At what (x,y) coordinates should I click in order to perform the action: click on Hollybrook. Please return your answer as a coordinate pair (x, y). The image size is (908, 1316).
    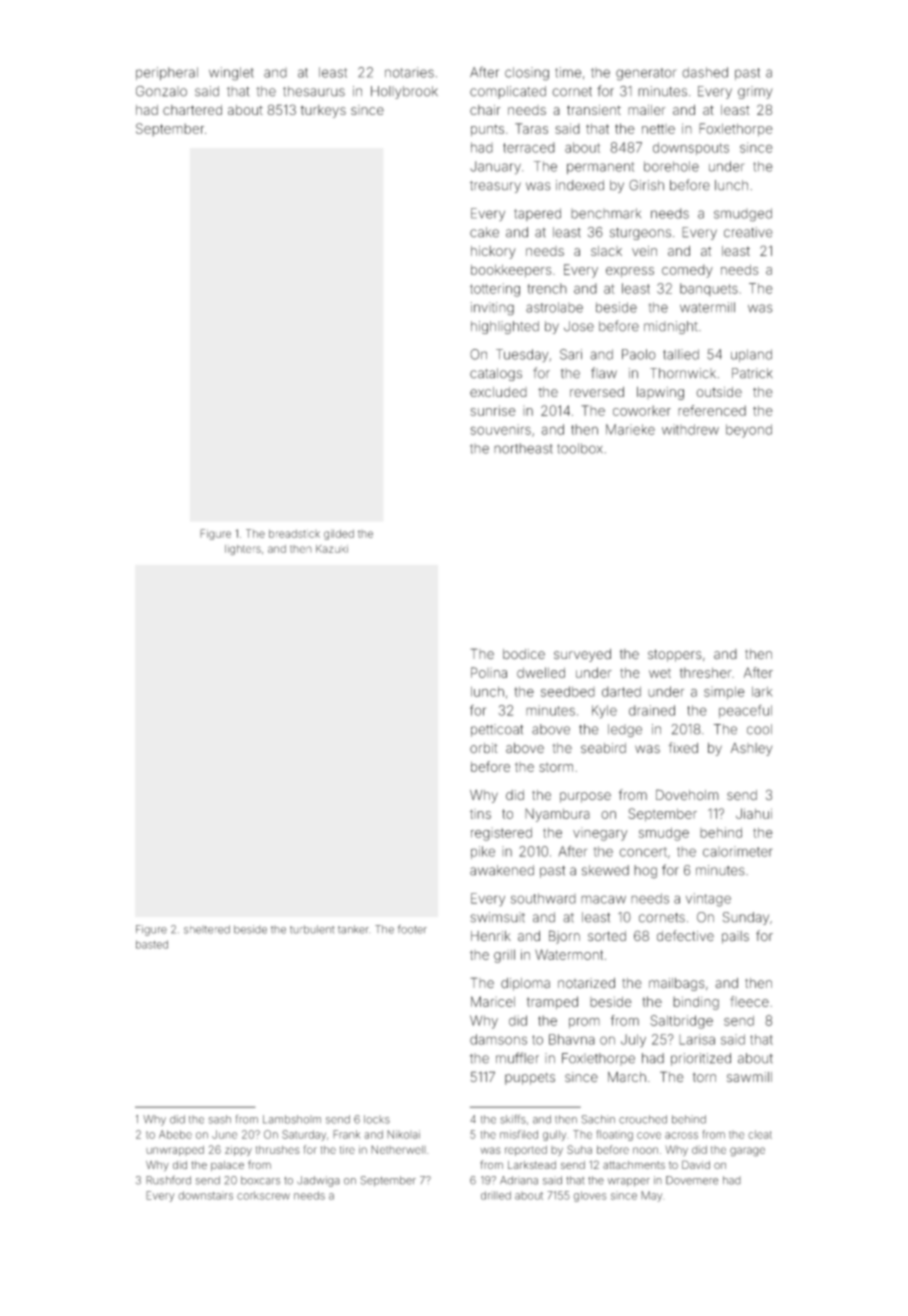
    Looking at the image, I should click on (404, 92).
